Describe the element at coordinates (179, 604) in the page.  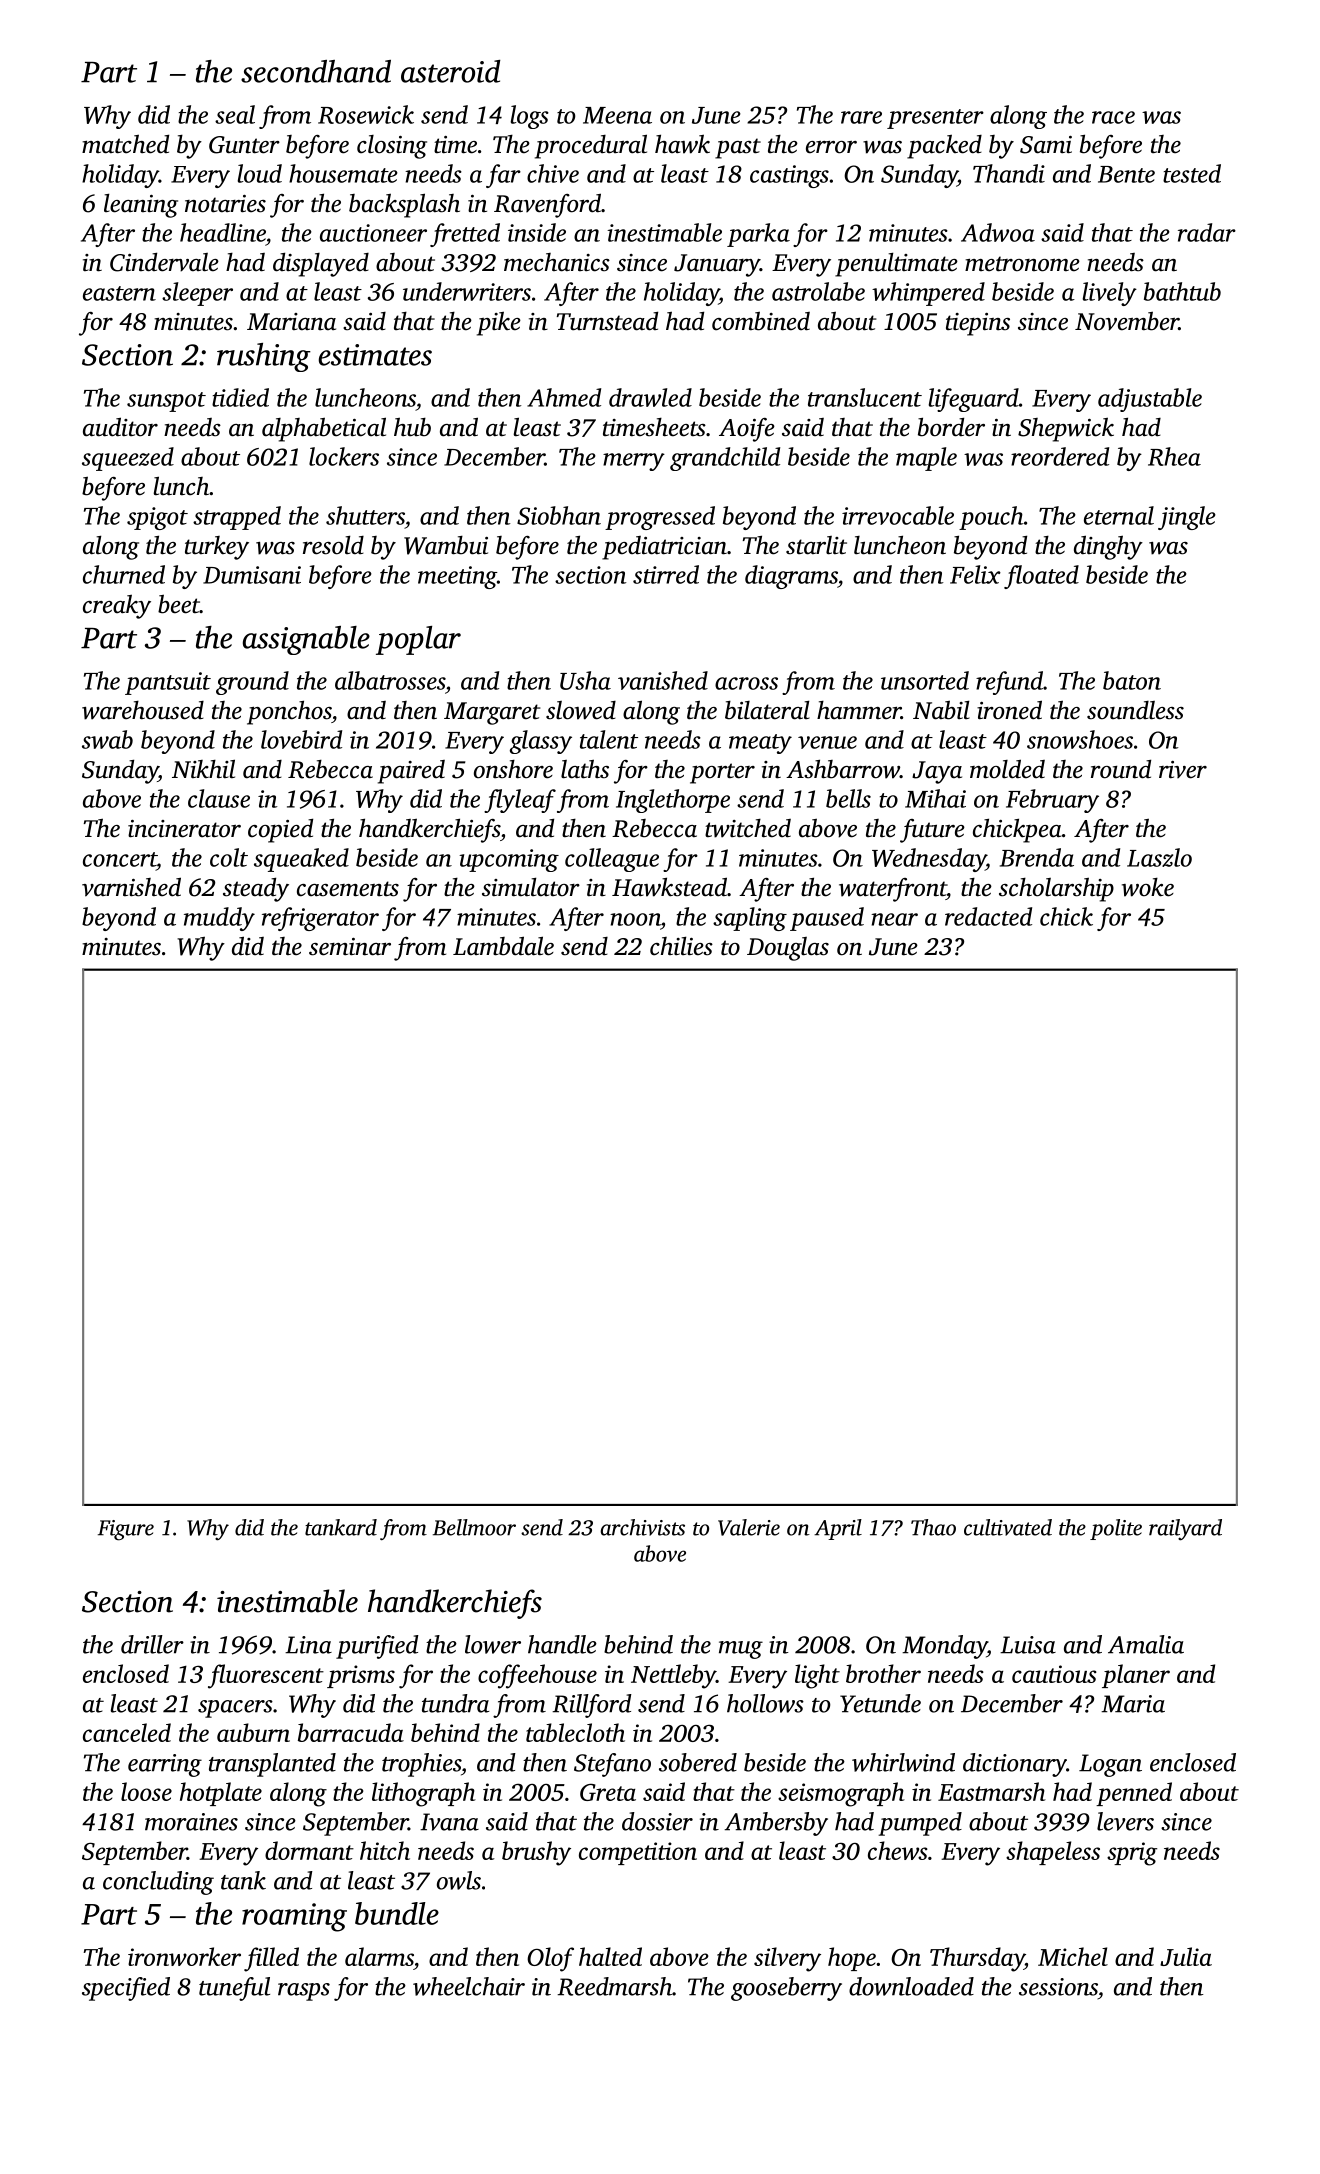
I see `beet` at that location.
